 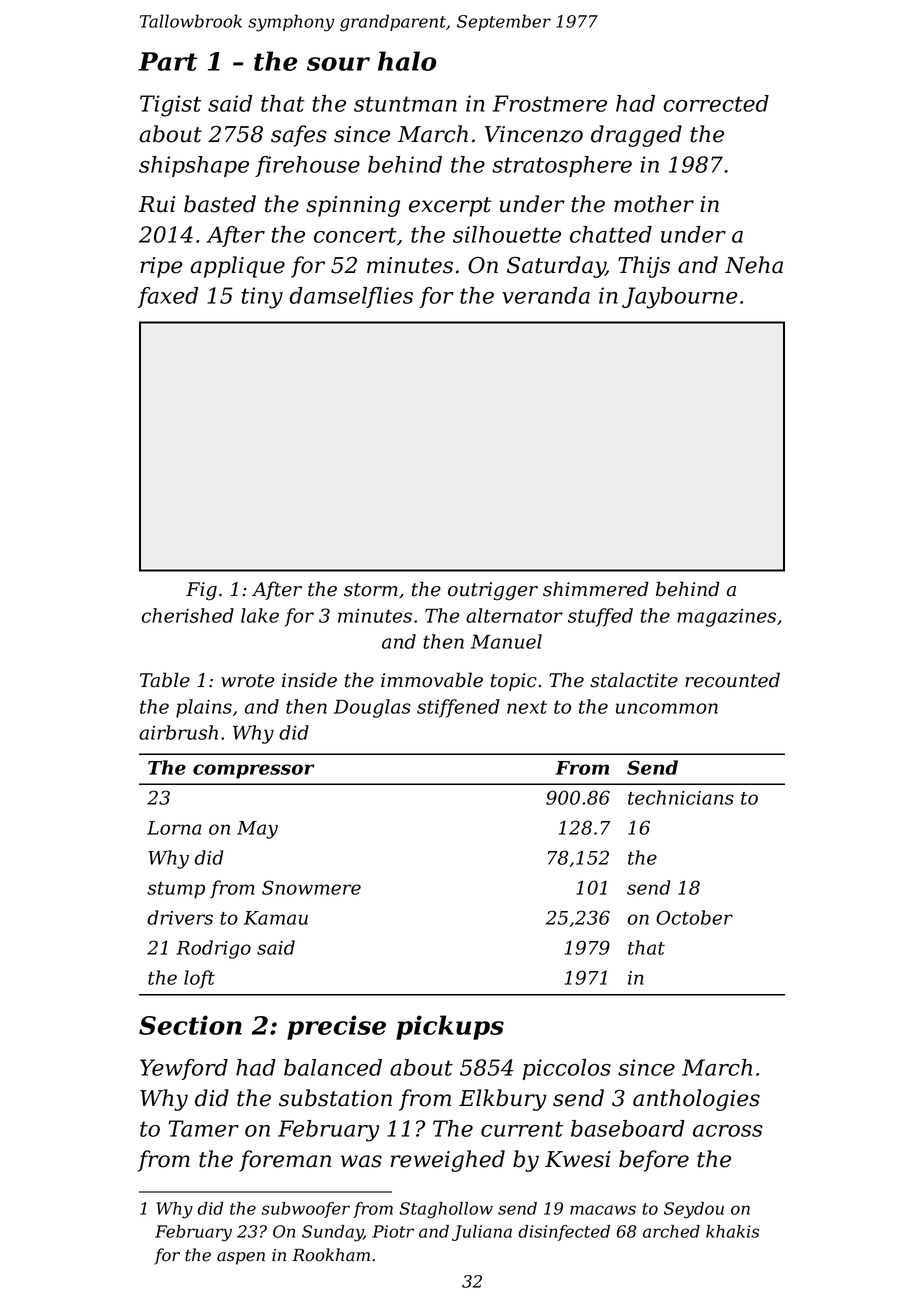 What do you see at coordinates (161, 267) in the screenshot?
I see `ripe` at bounding box center [161, 267].
